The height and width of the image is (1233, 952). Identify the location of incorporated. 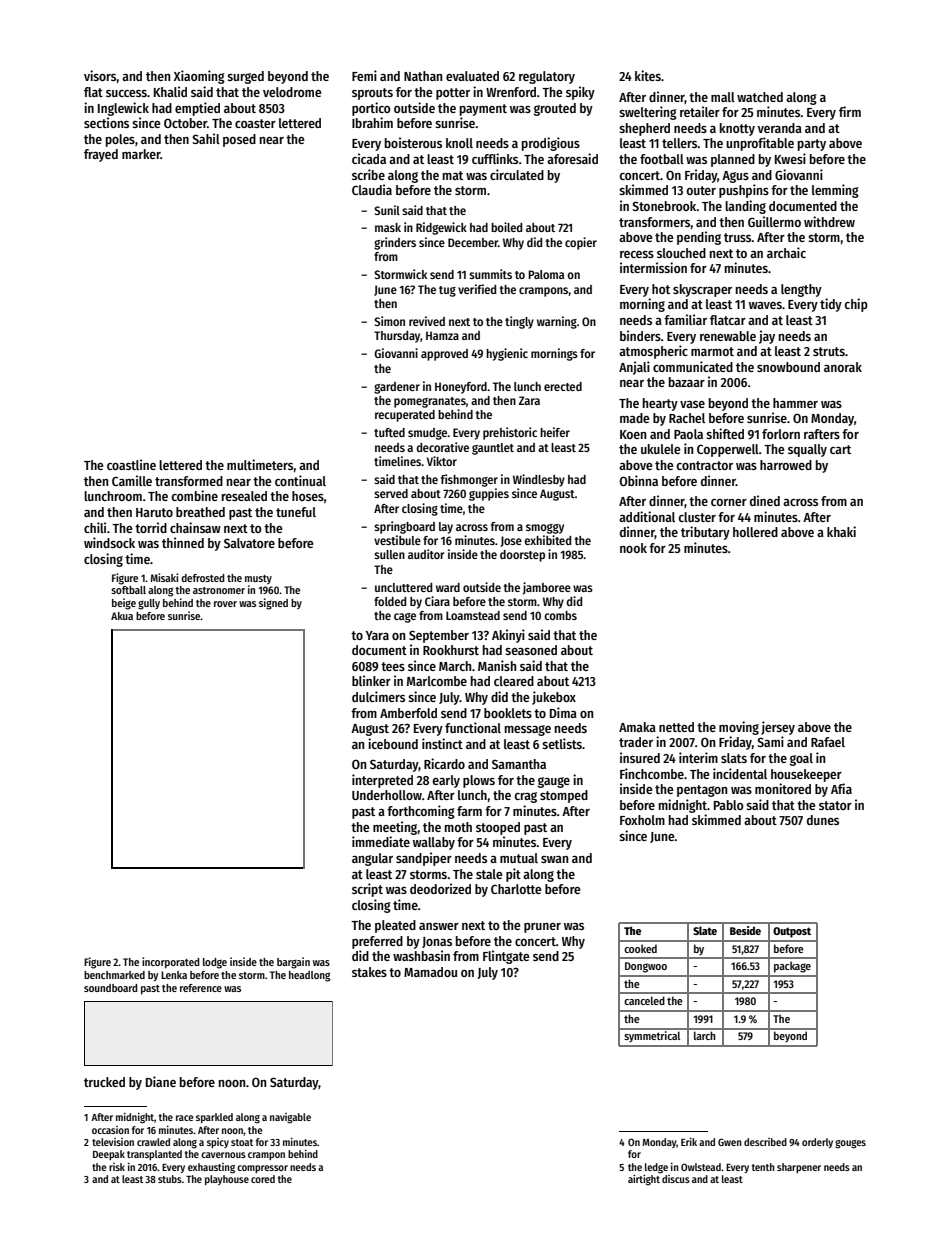
(171, 963).
